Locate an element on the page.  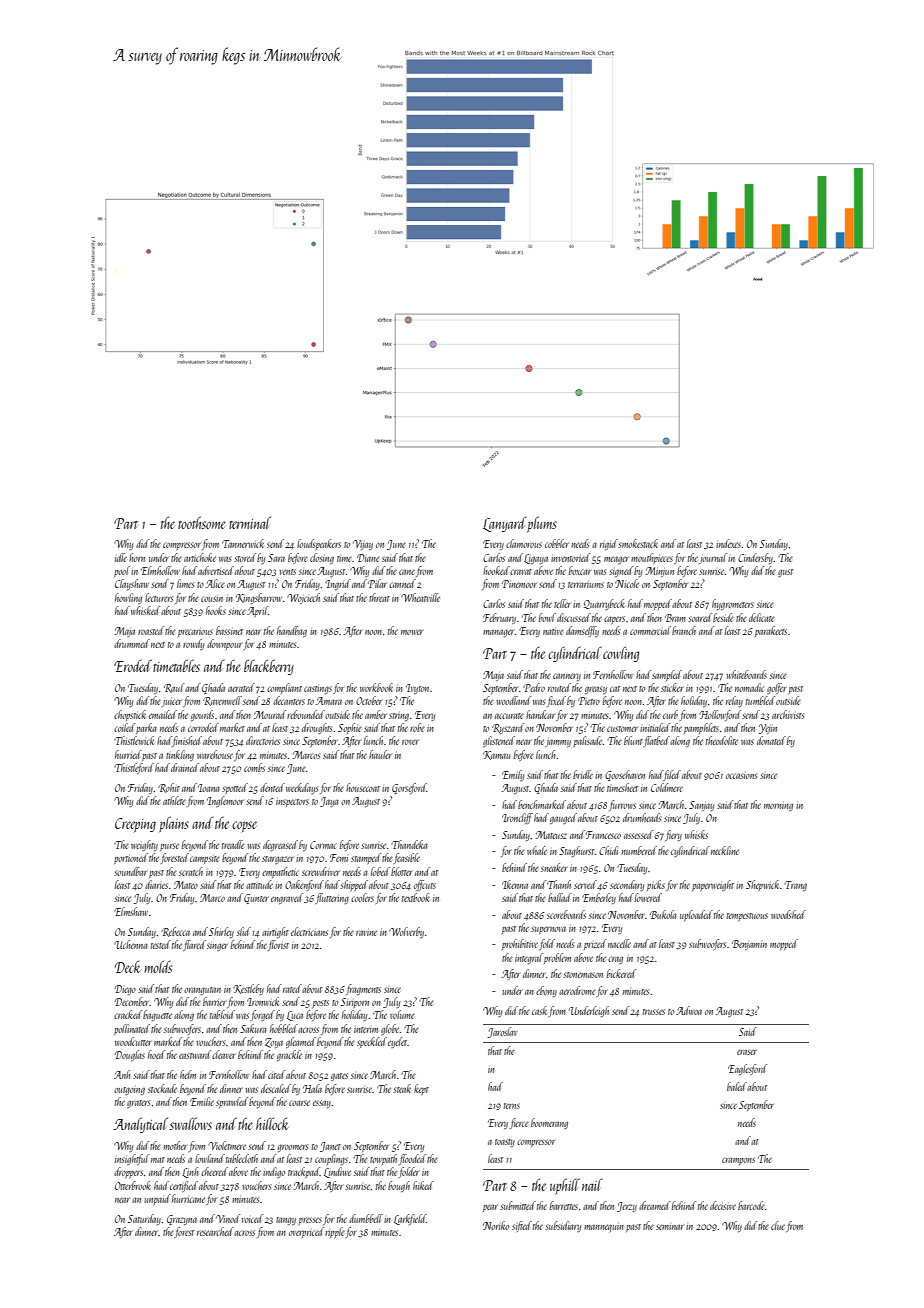
picks is located at coordinates (656, 885).
